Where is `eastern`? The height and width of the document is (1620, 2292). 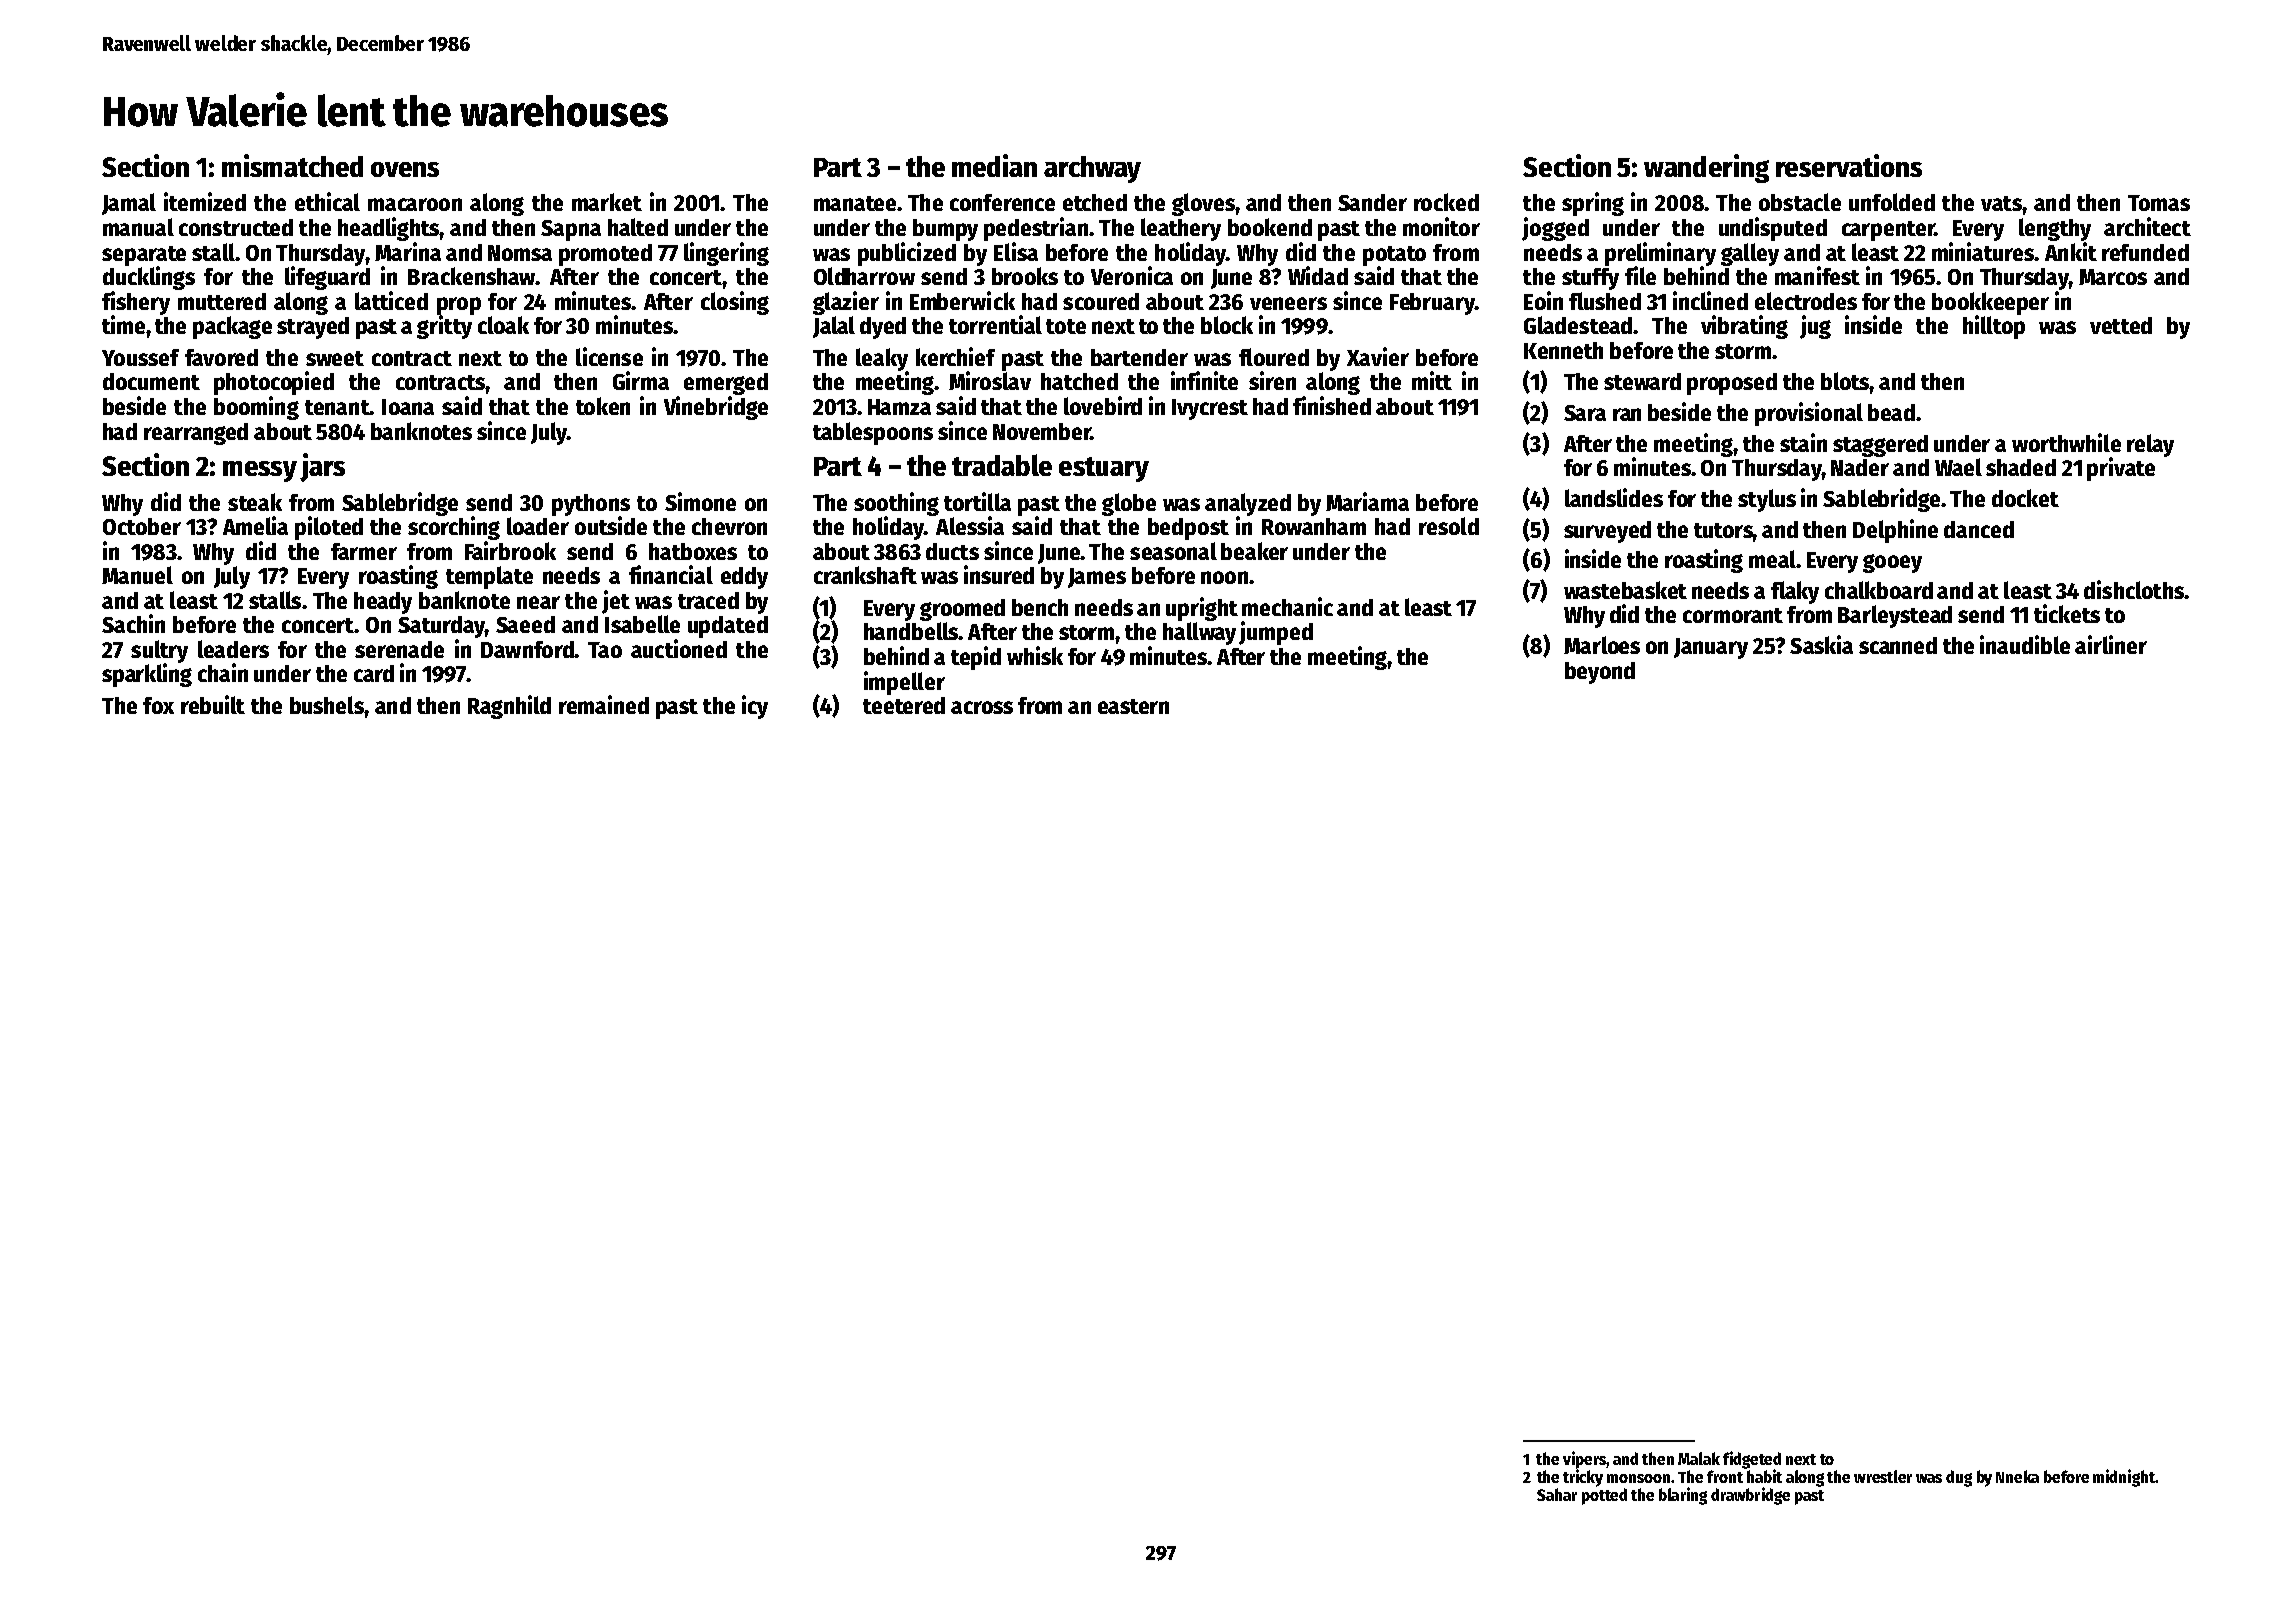 eastern is located at coordinates (1133, 706).
